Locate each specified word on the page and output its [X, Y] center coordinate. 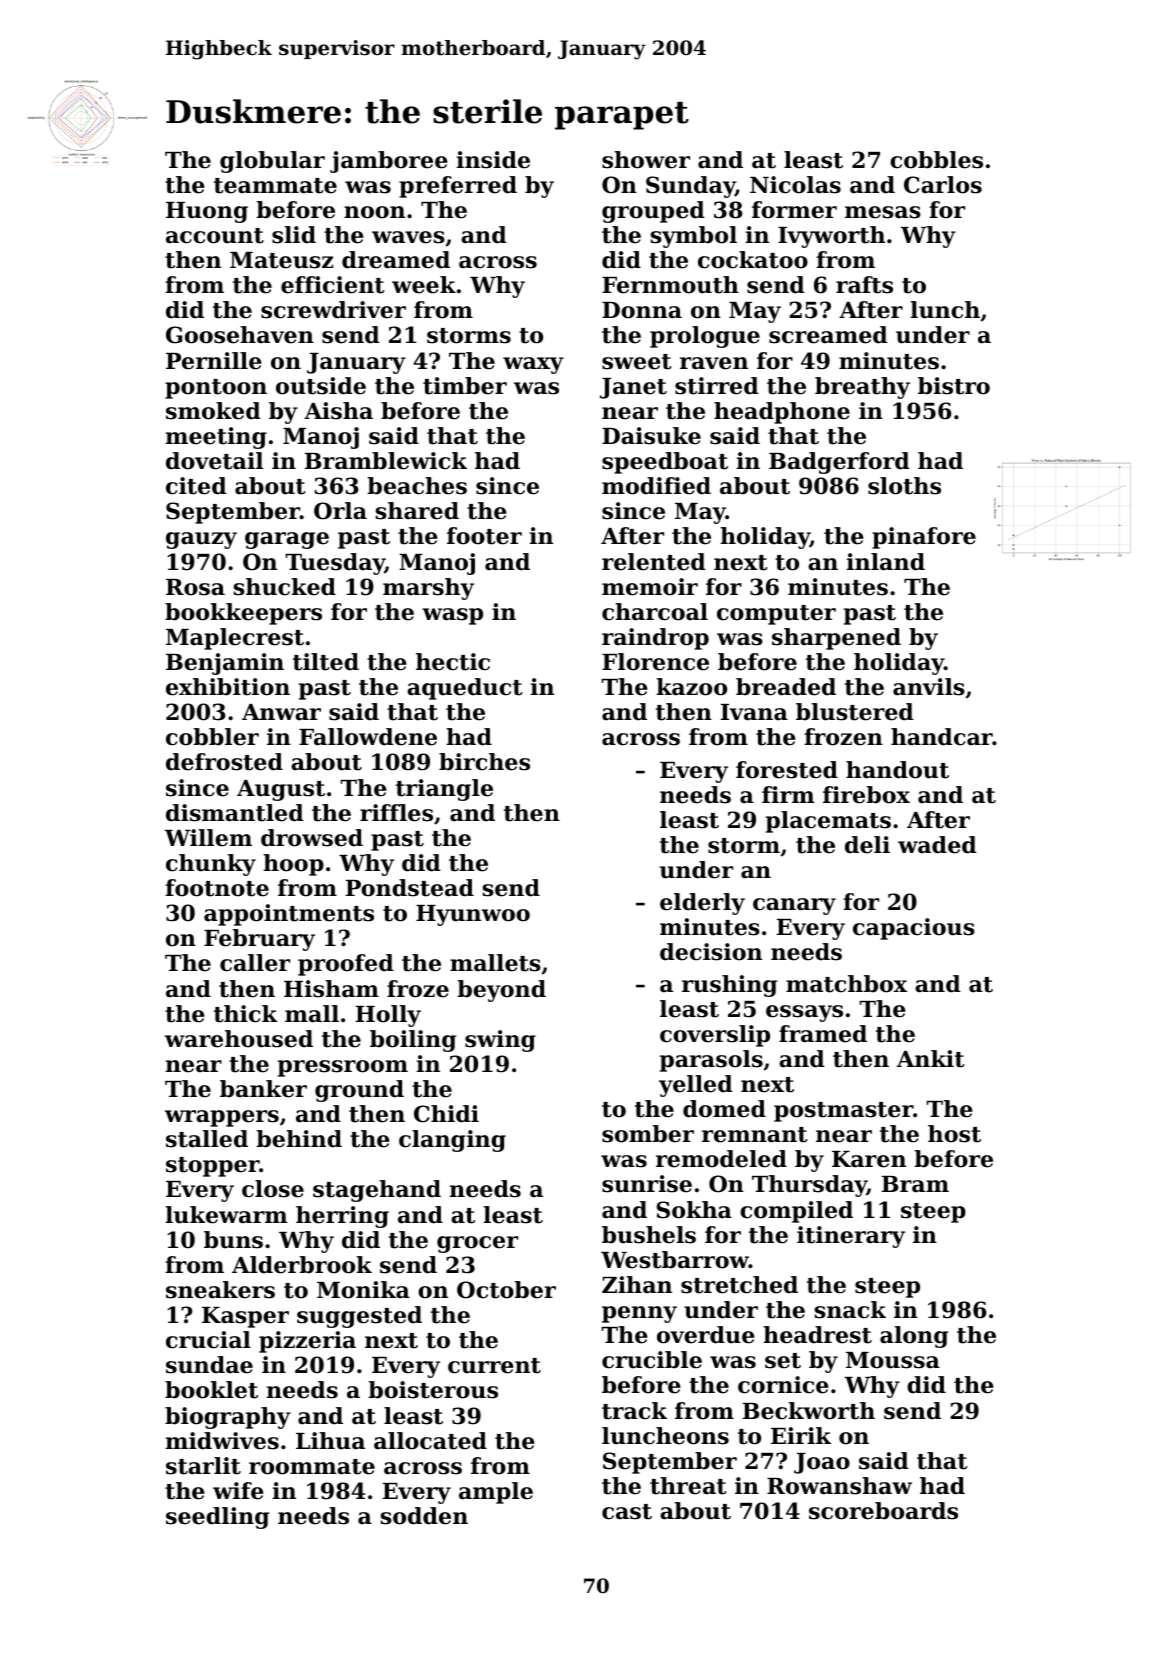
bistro [954, 386]
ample [496, 1493]
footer [484, 536]
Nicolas [795, 185]
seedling [217, 1518]
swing [500, 1041]
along [914, 1337]
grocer [477, 1244]
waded [937, 845]
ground [359, 1091]
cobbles [936, 160]
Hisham [331, 989]
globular [272, 162]
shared [417, 511]
